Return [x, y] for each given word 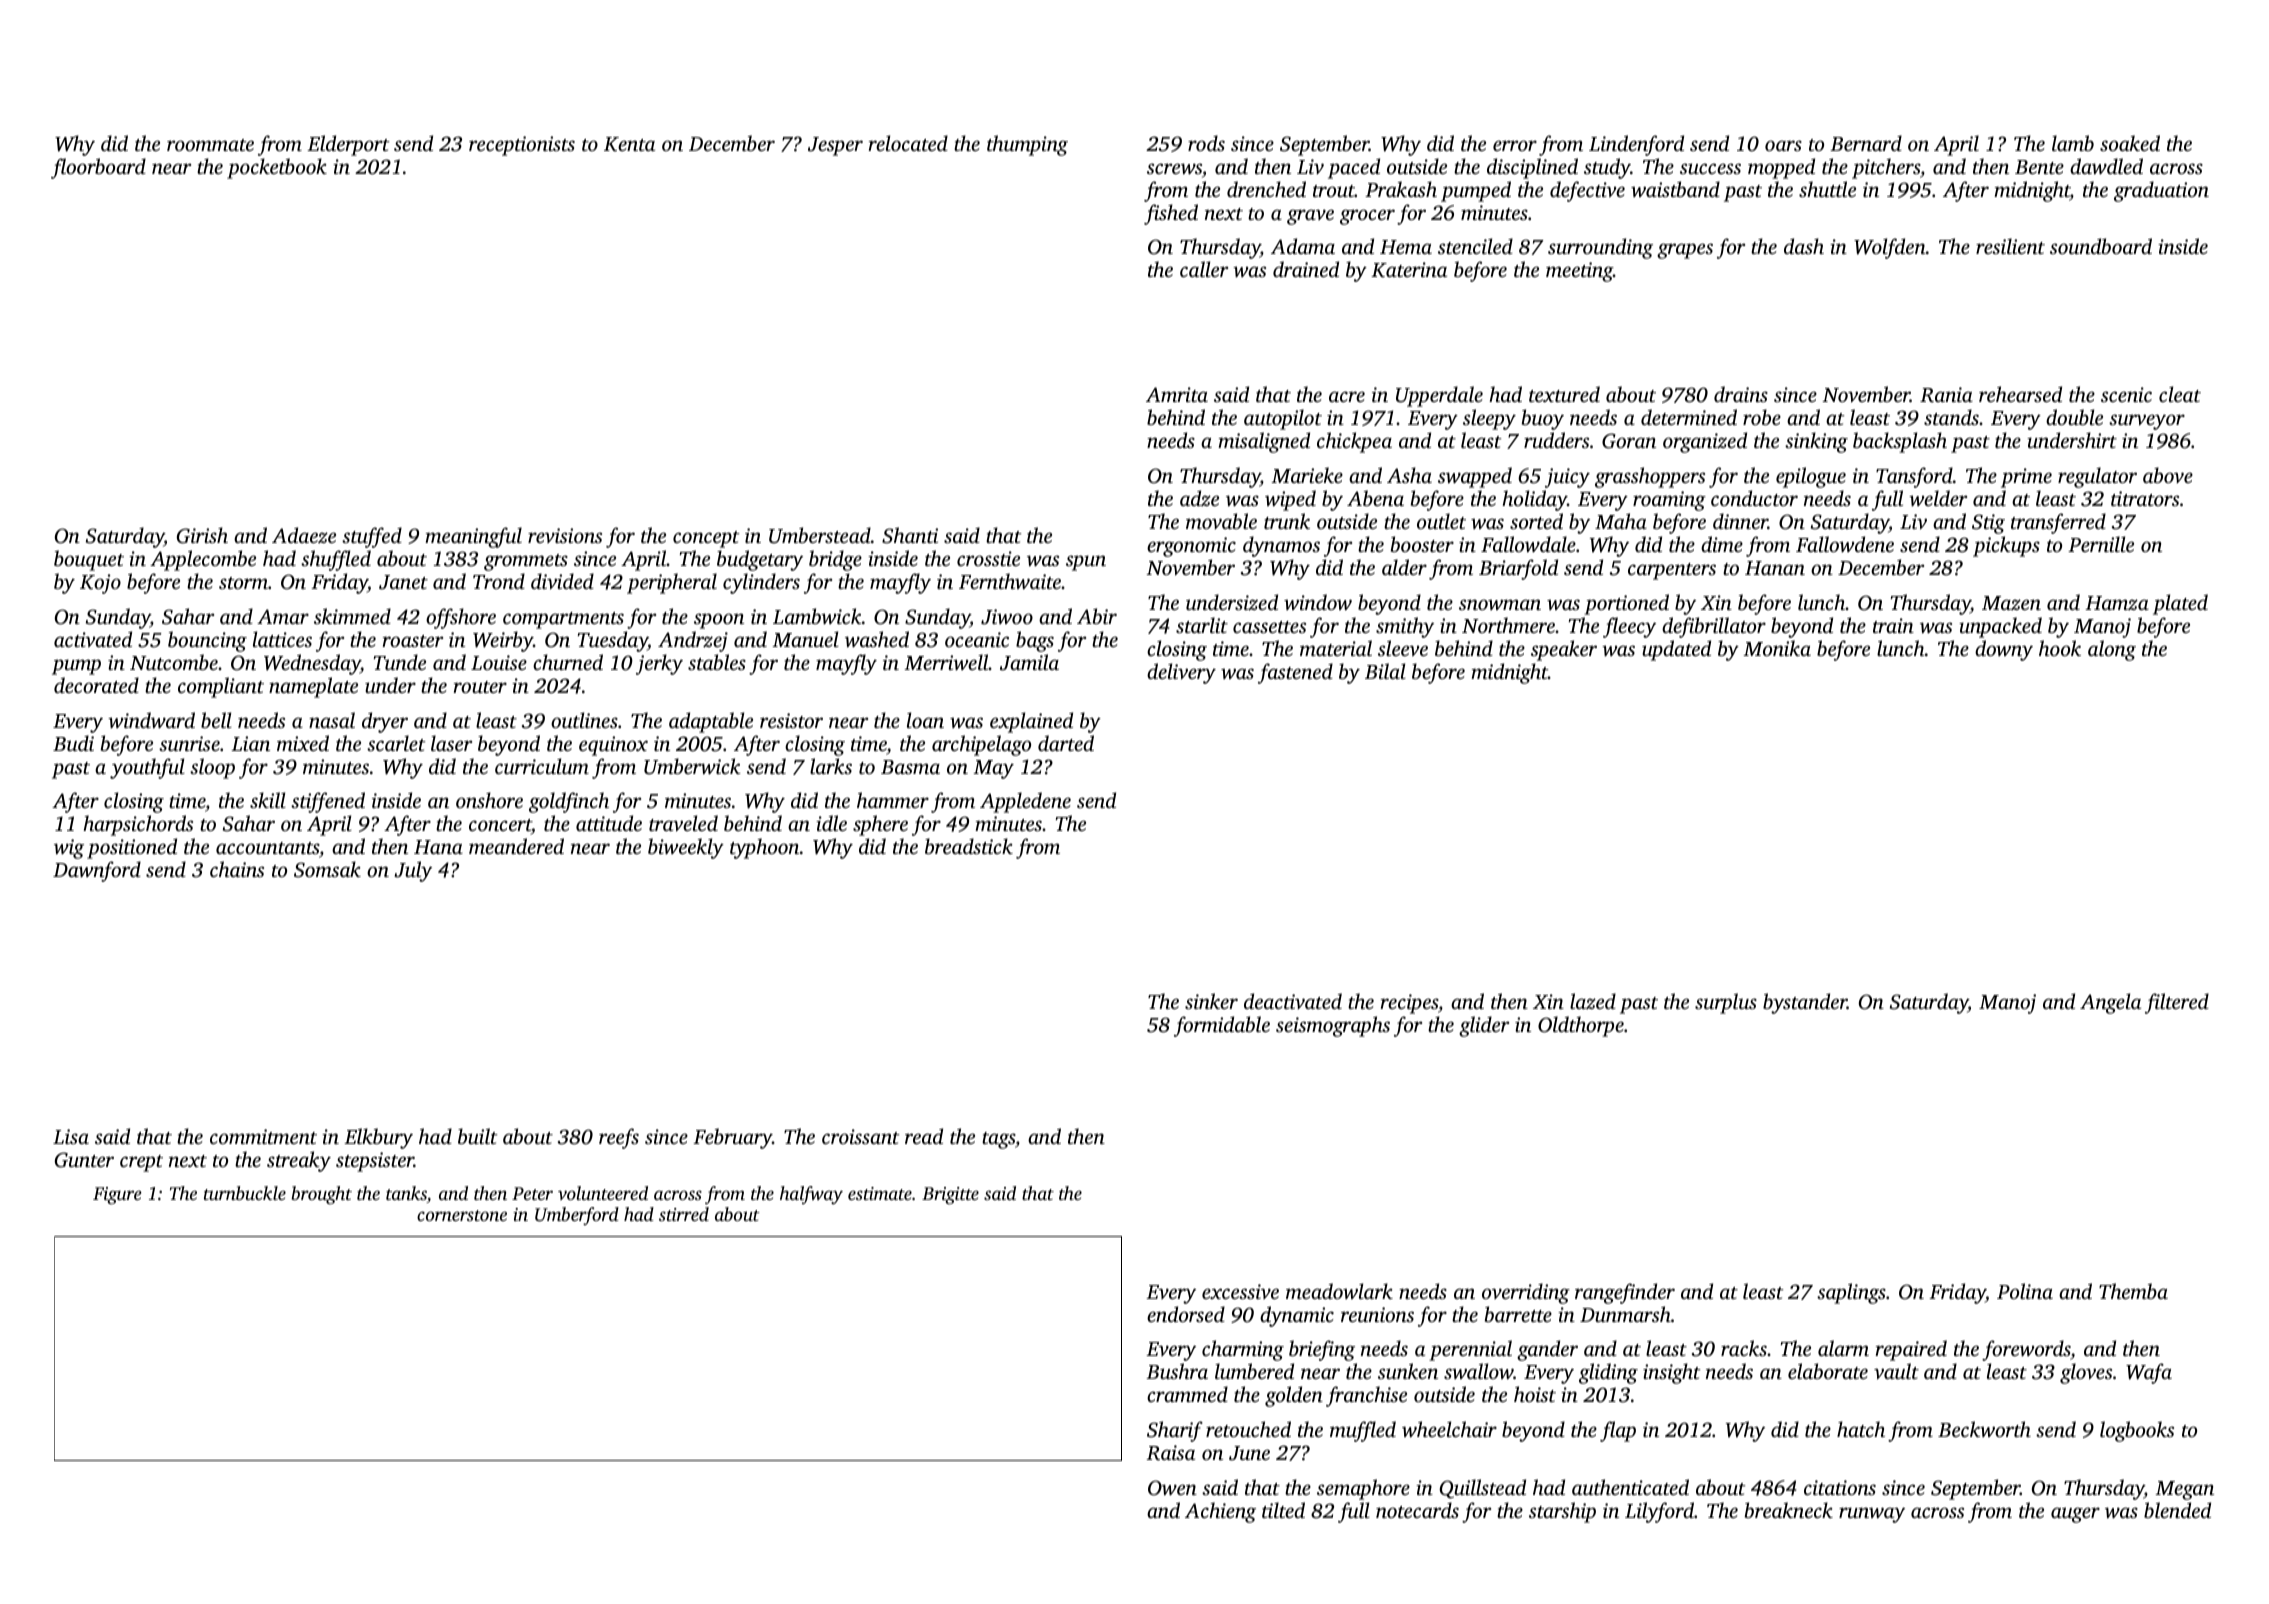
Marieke [1307, 475]
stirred [684, 1214]
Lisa [71, 1136]
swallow [1479, 1371]
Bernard [1866, 143]
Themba [2133, 1291]
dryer [385, 722]
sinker [1211, 1001]
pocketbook [277, 168]
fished [1171, 214]
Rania [1946, 395]
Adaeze [304, 535]
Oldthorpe [1581, 1026]
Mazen [2011, 603]
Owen [1172, 1488]
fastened [1295, 673]
